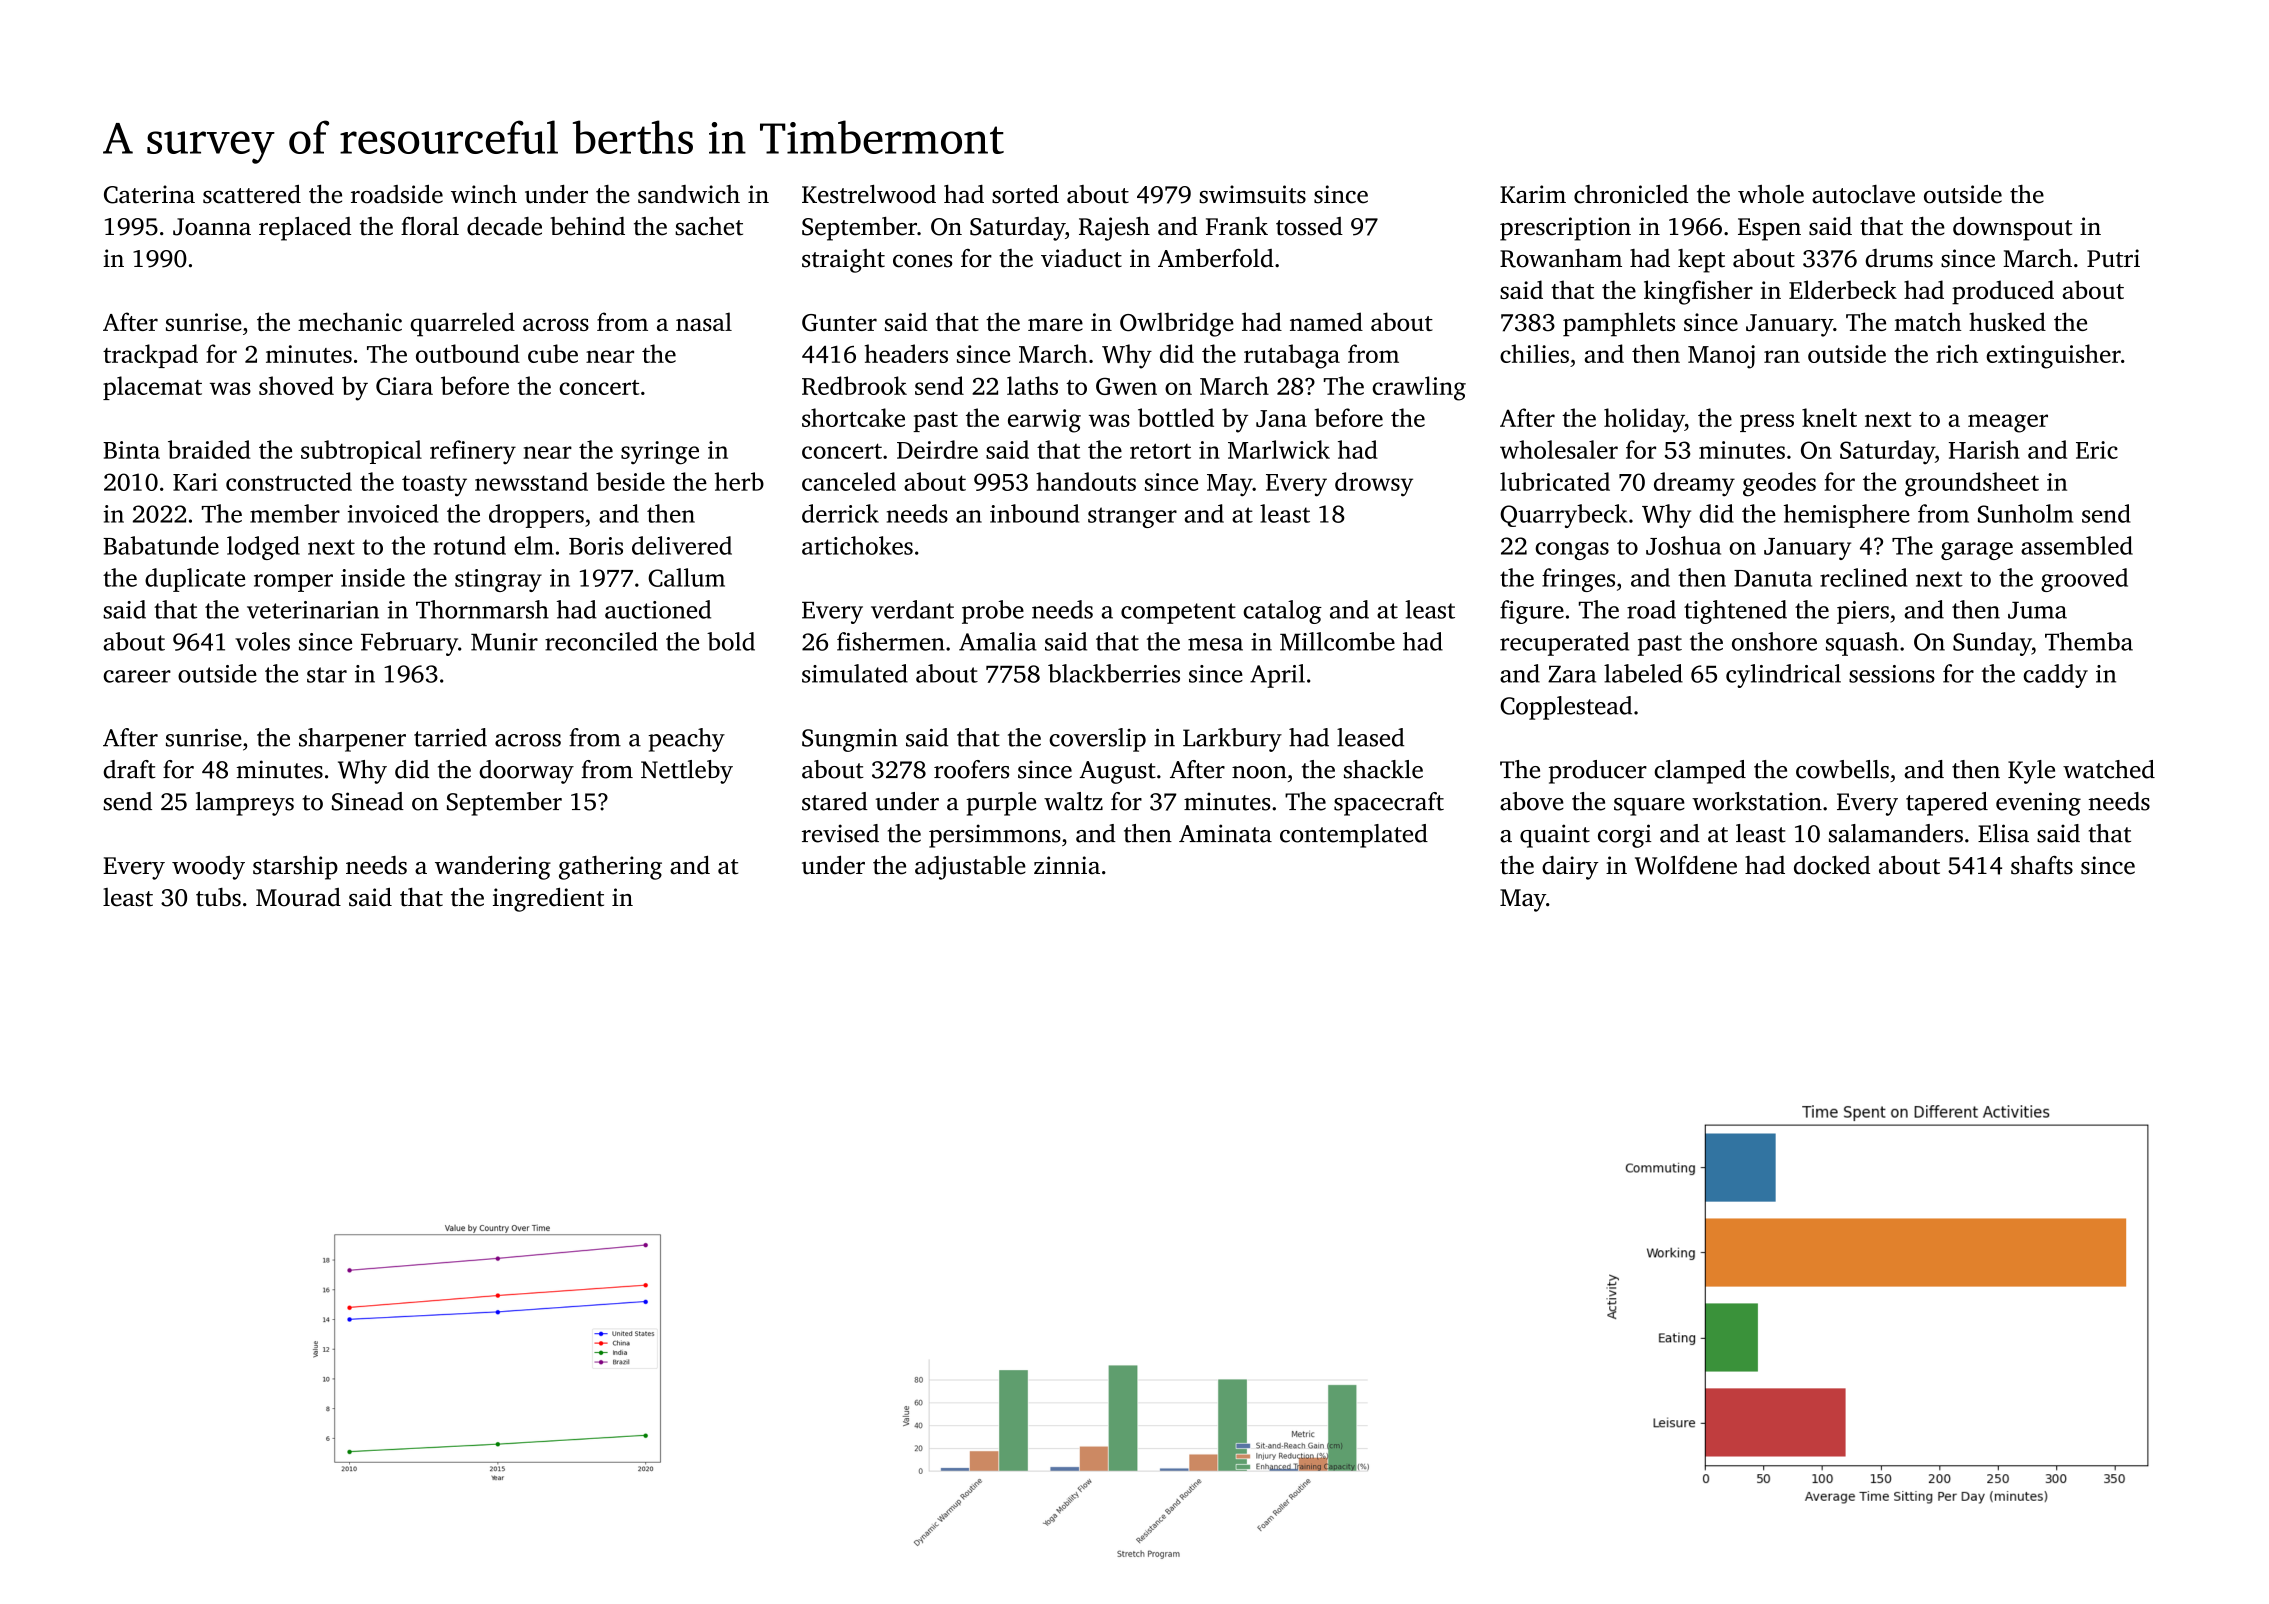 The width and height of the document is (2269, 1604). I want to click on wandering, so click(493, 868).
